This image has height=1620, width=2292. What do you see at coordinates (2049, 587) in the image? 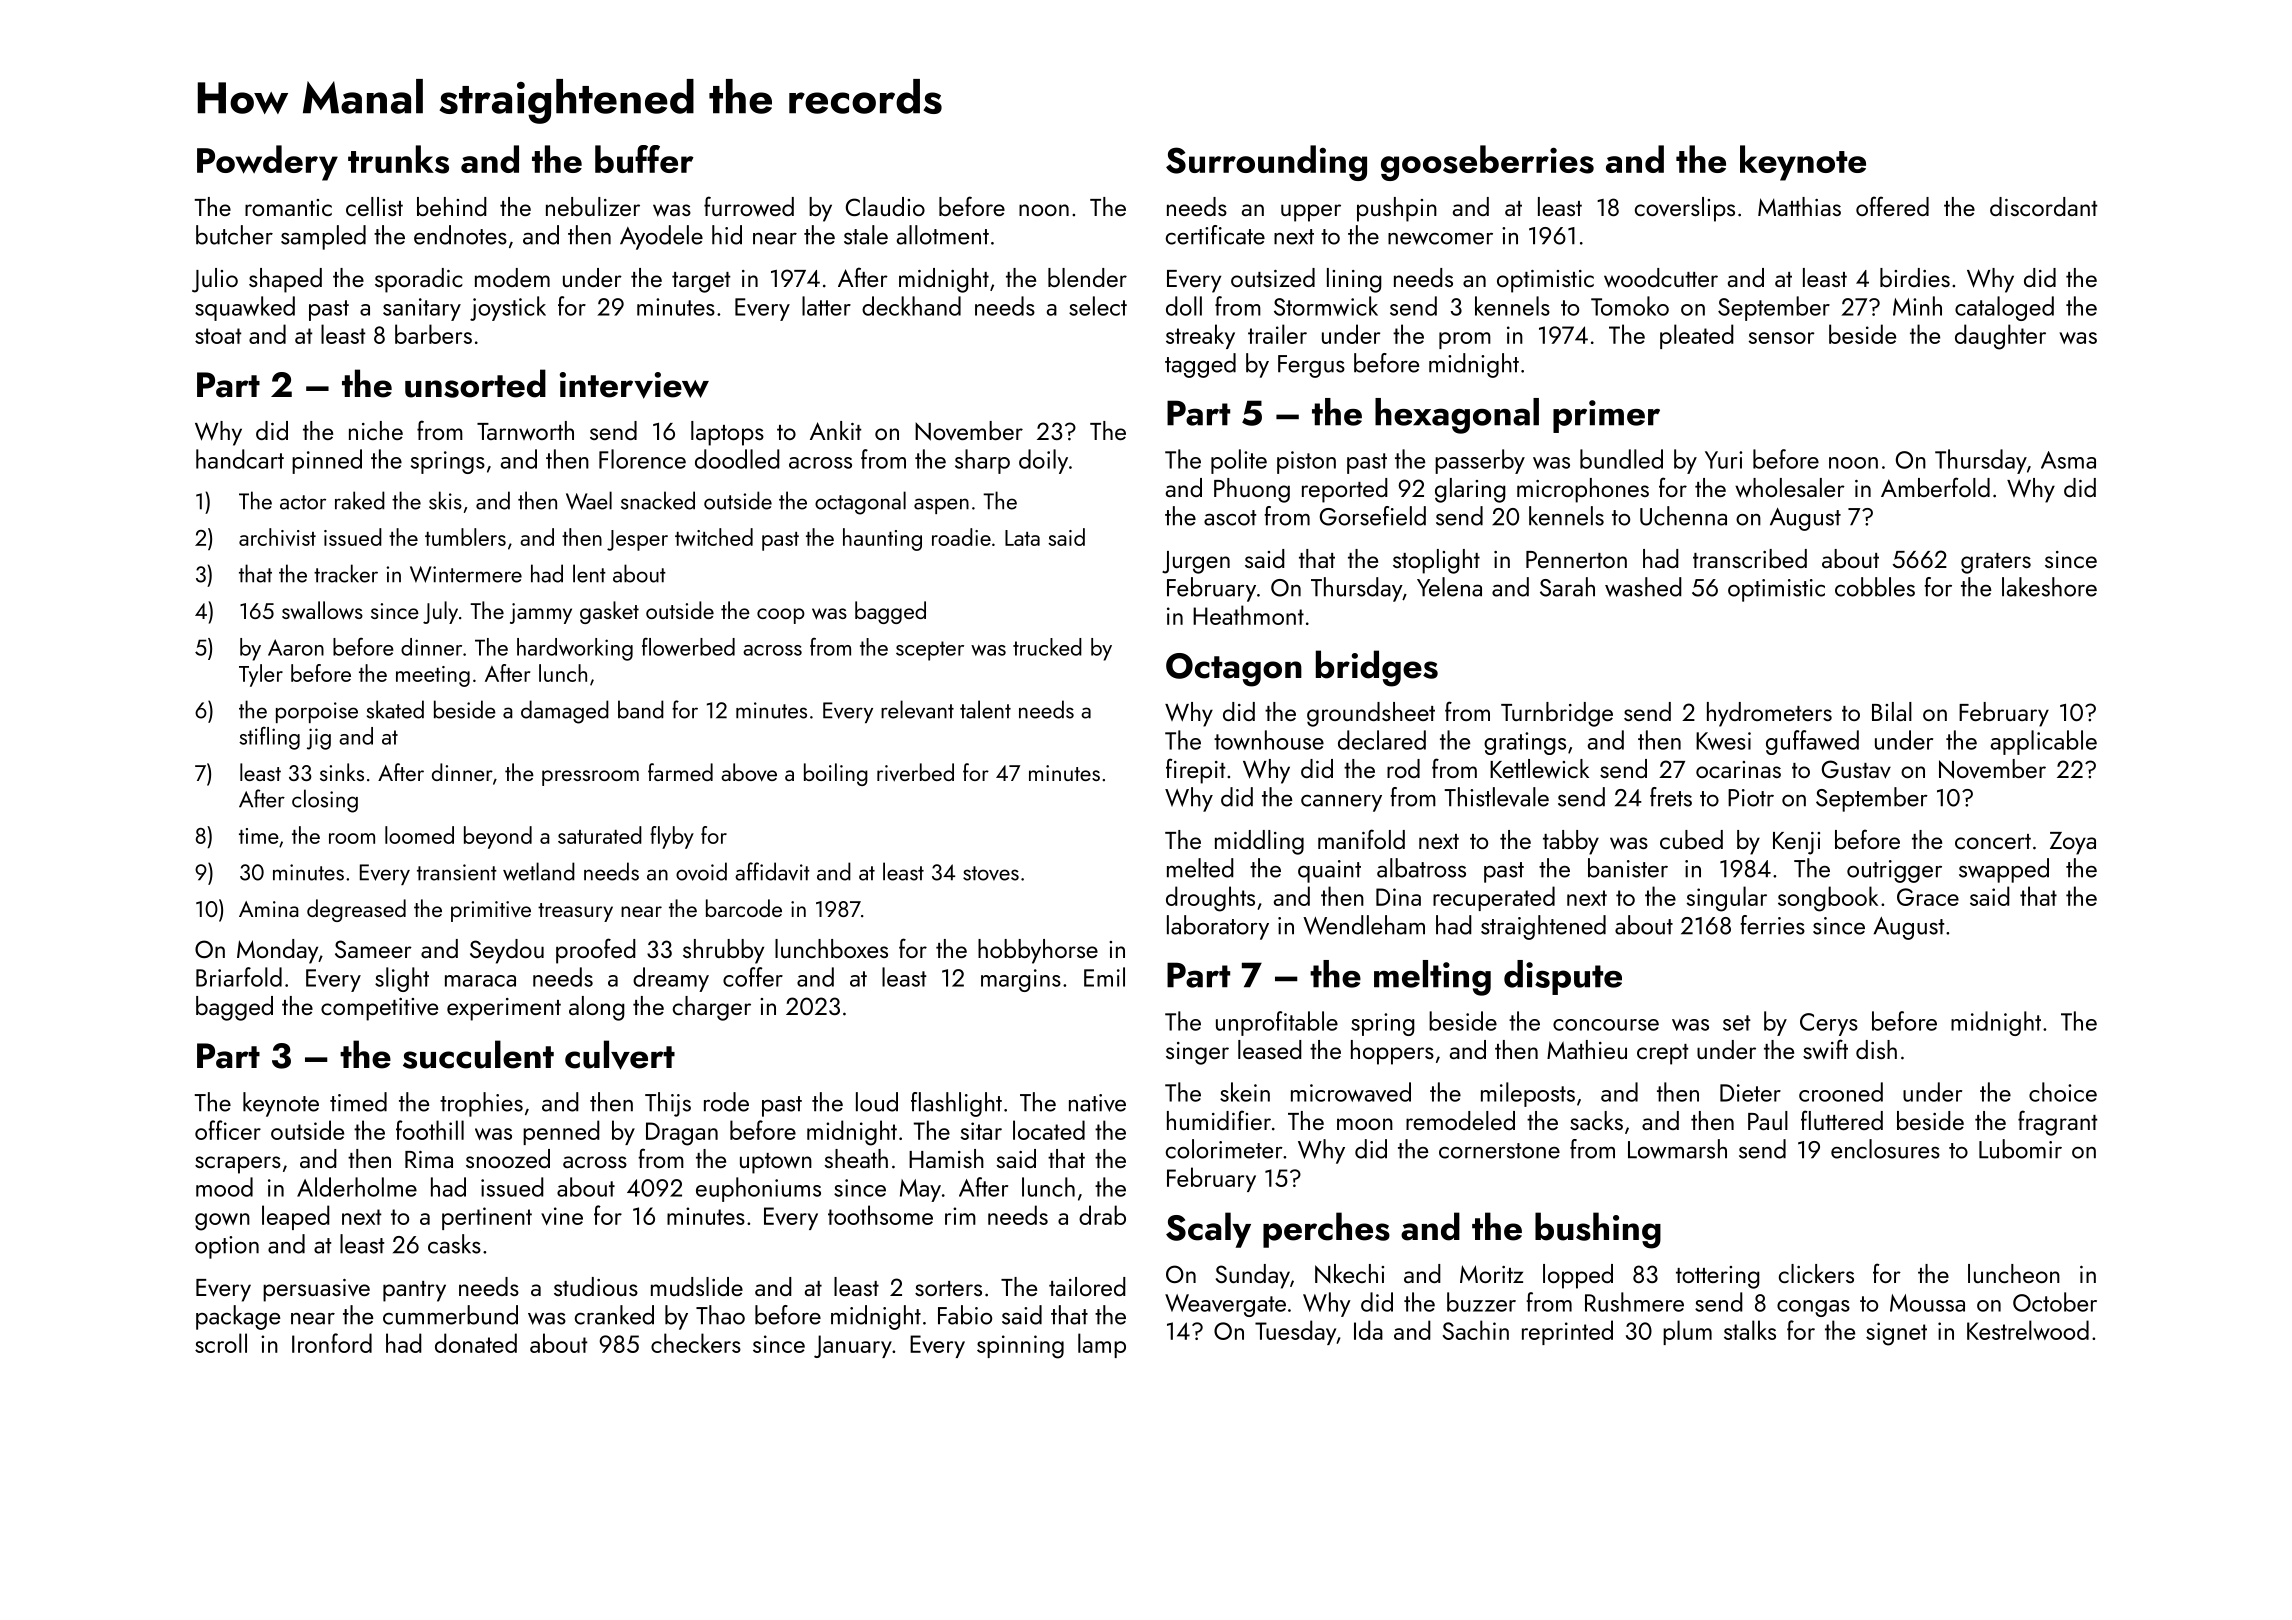
I see `lakeshore` at bounding box center [2049, 587].
